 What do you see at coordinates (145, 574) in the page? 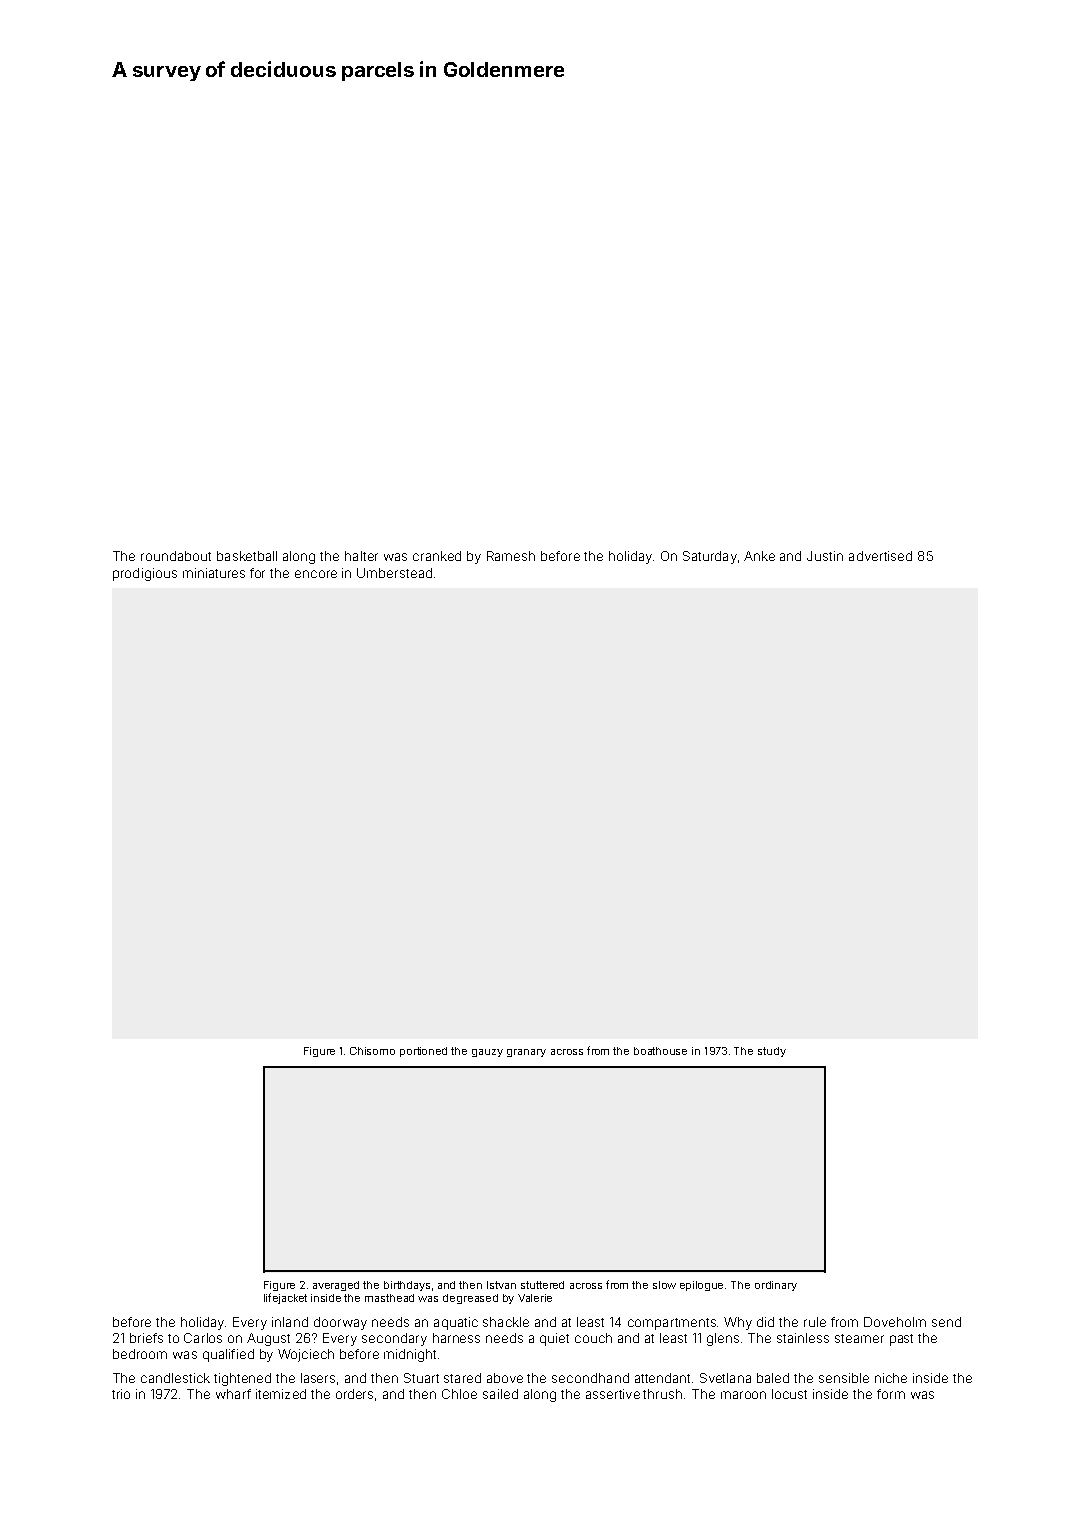
I see `prodigious` at bounding box center [145, 574].
